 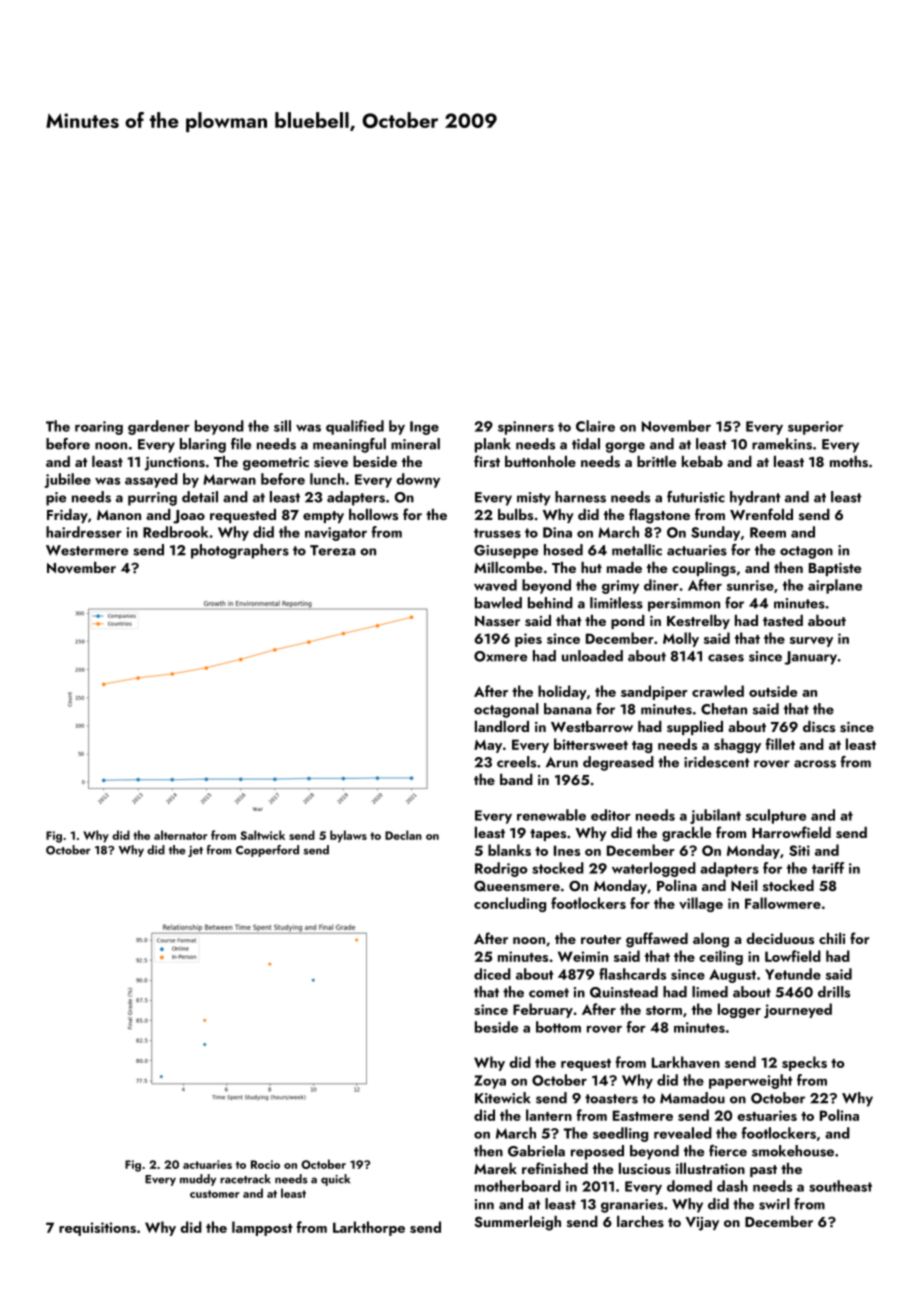 What do you see at coordinates (782, 444) in the image?
I see `ramekins` at bounding box center [782, 444].
